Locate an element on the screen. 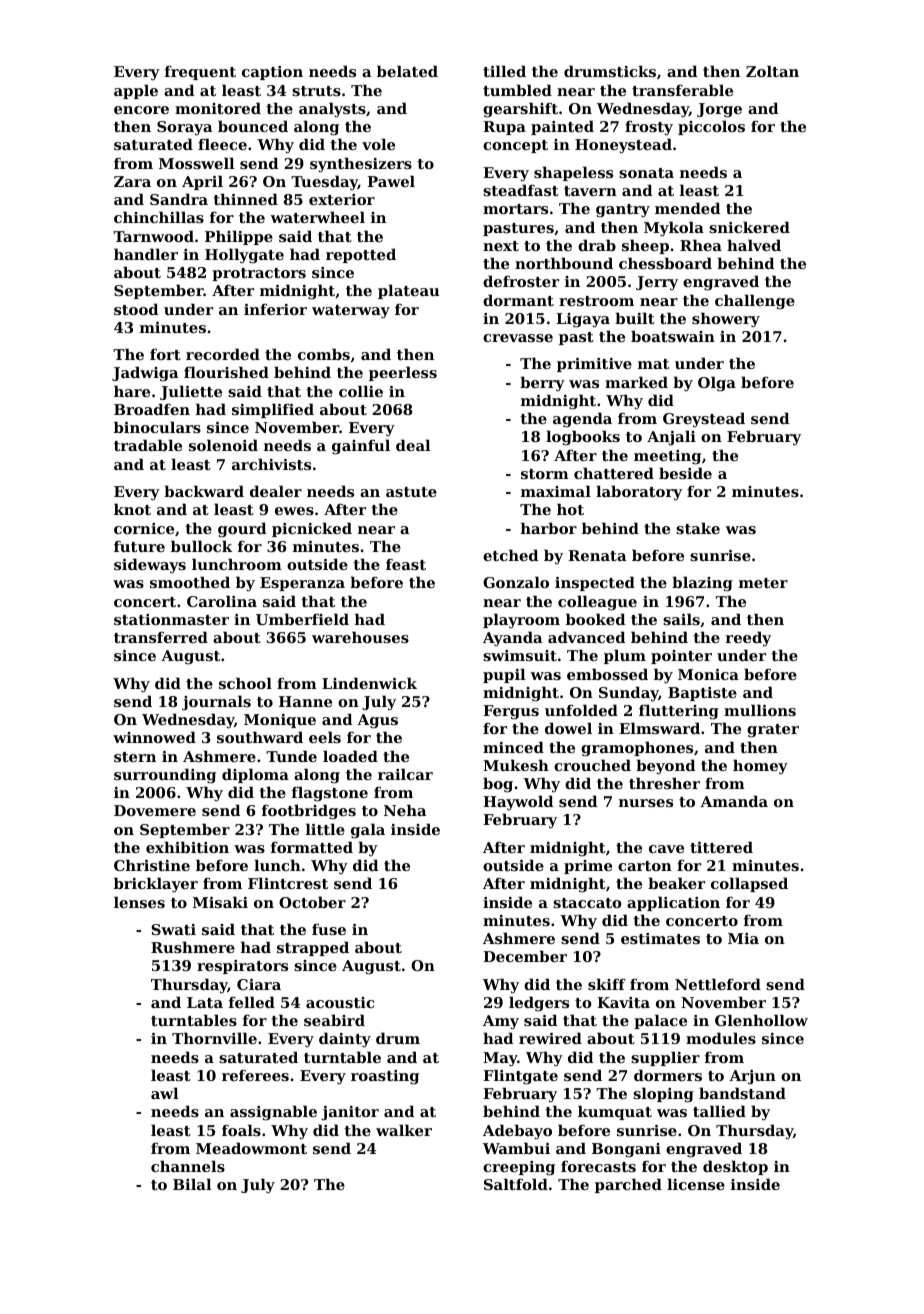 The image size is (924, 1314). Carolina is located at coordinates (222, 601).
